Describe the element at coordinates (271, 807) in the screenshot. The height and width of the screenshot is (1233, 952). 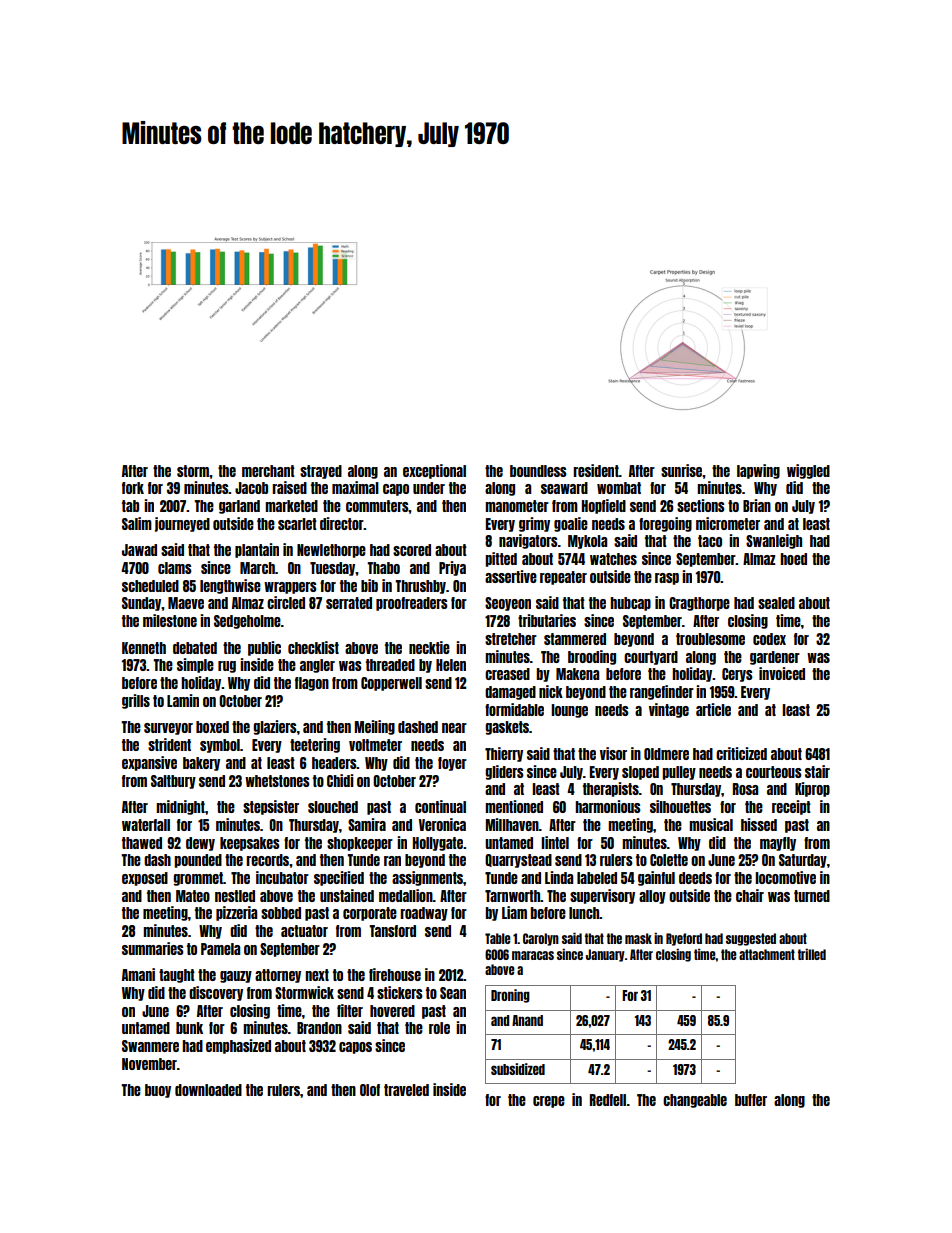
I see `stepsister` at that location.
